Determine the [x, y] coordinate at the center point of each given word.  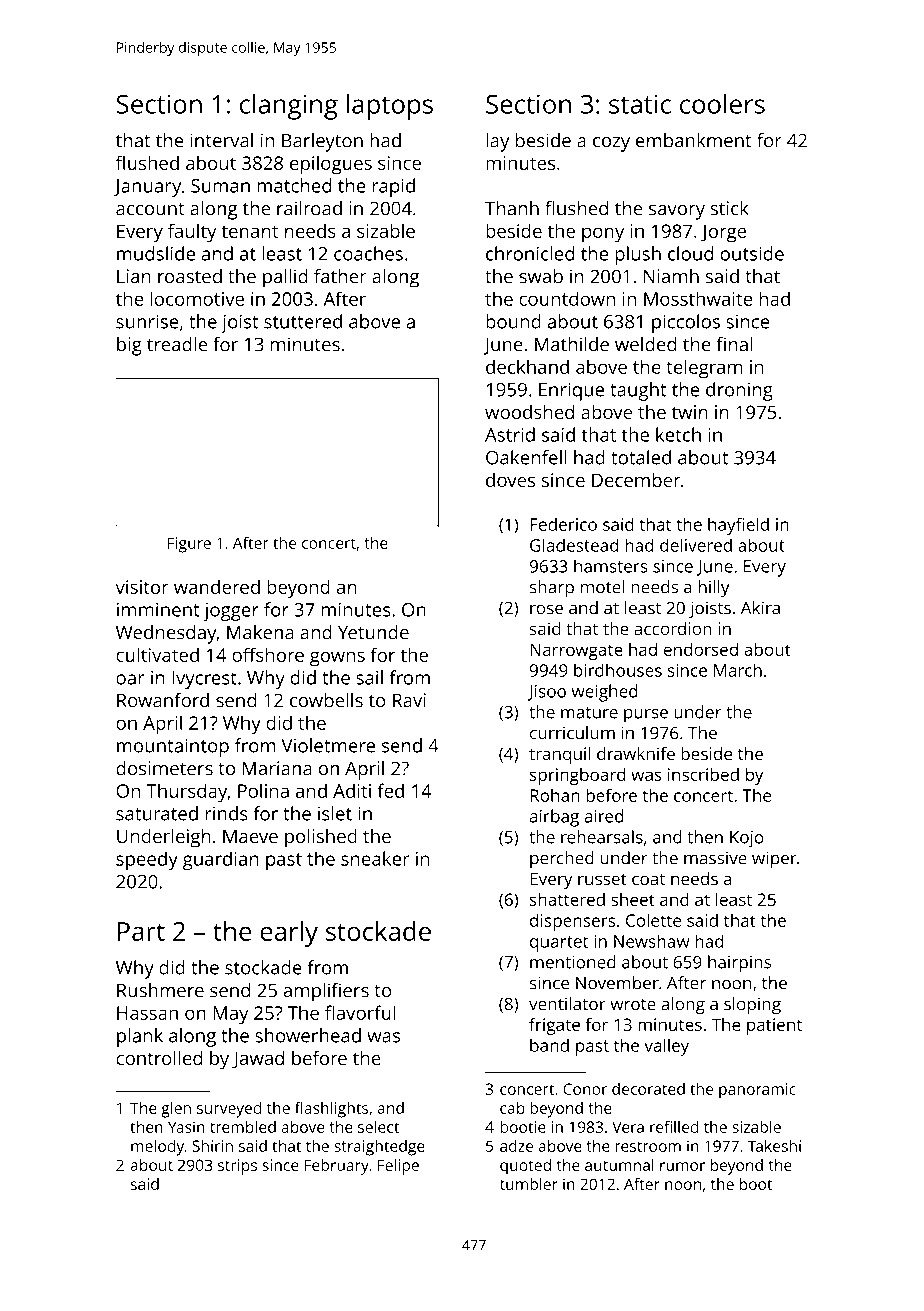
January [147, 188]
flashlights [331, 1110]
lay [498, 142]
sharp [552, 589]
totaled [641, 457]
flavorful [360, 1012]
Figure [189, 545]
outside [752, 253]
